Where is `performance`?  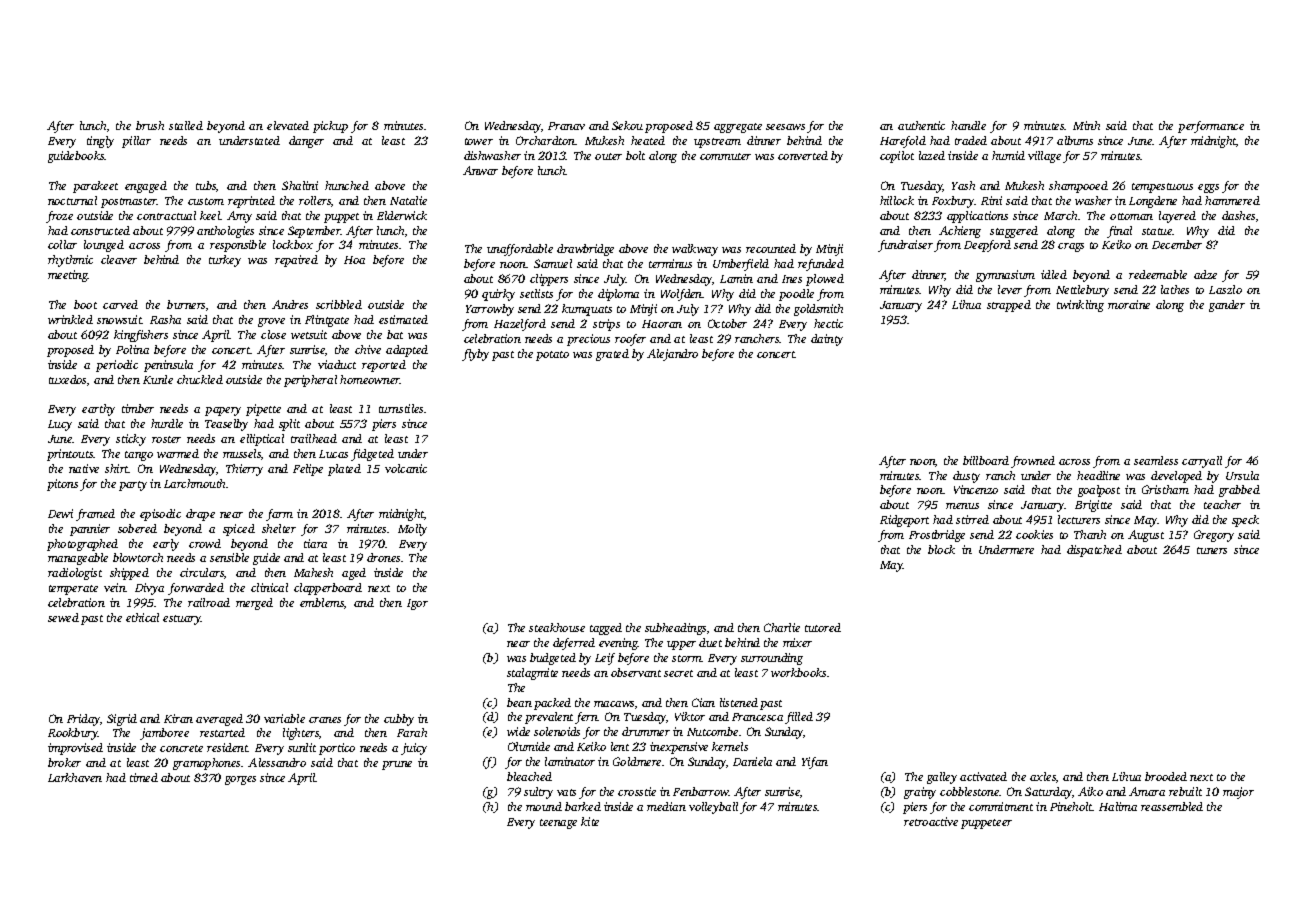
performance is located at coordinates (1211, 127).
